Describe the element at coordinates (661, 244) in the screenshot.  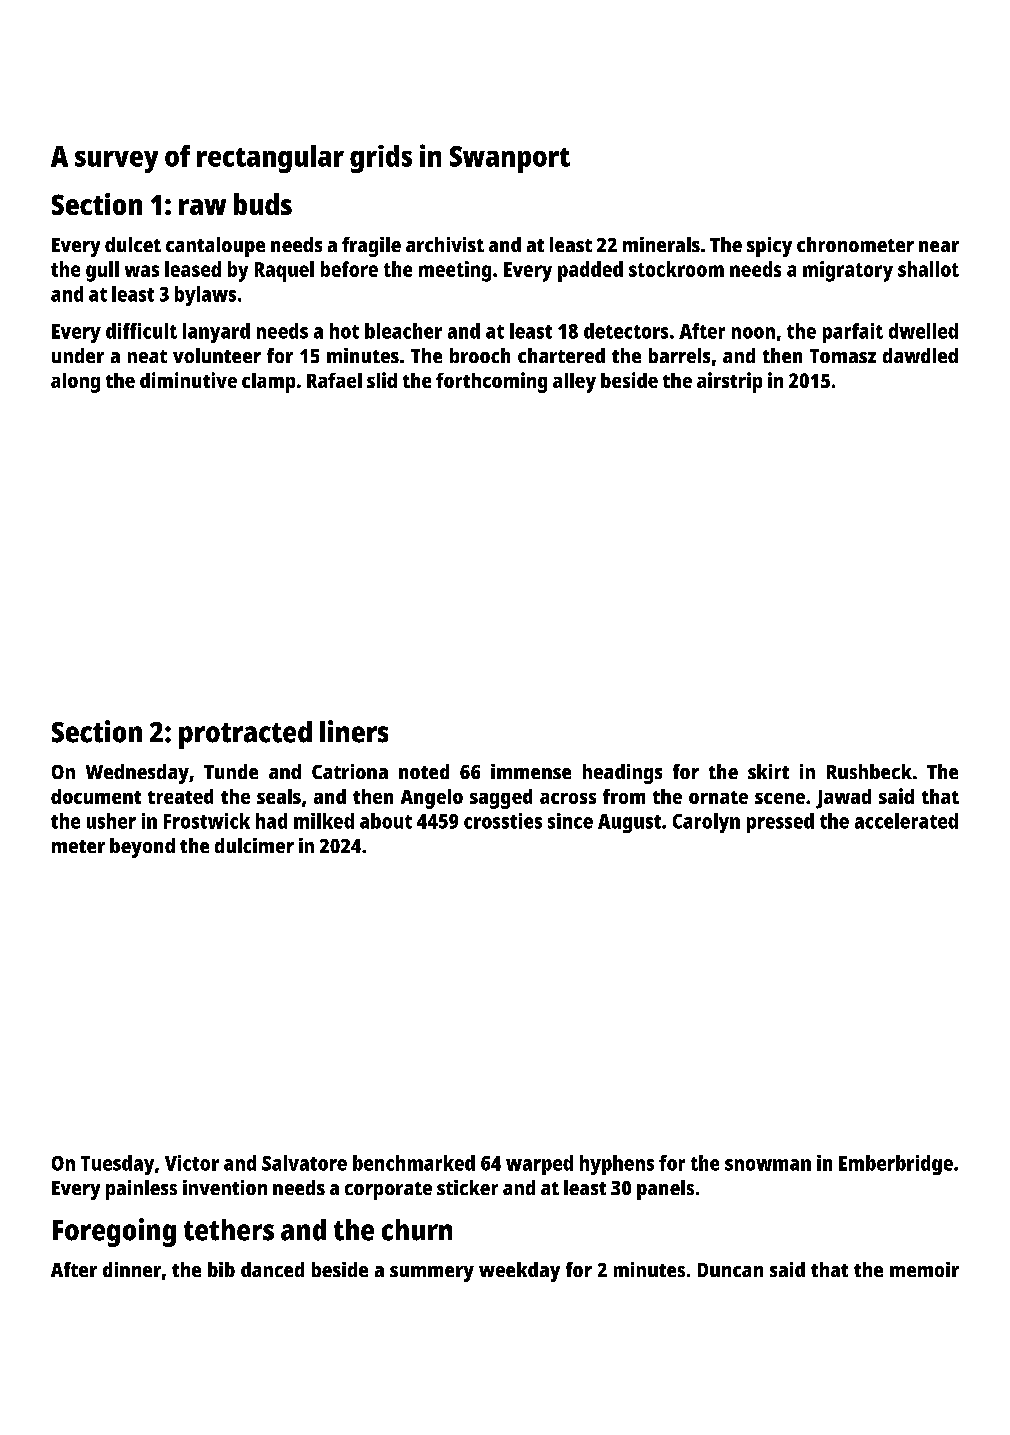
I see `minerals` at that location.
